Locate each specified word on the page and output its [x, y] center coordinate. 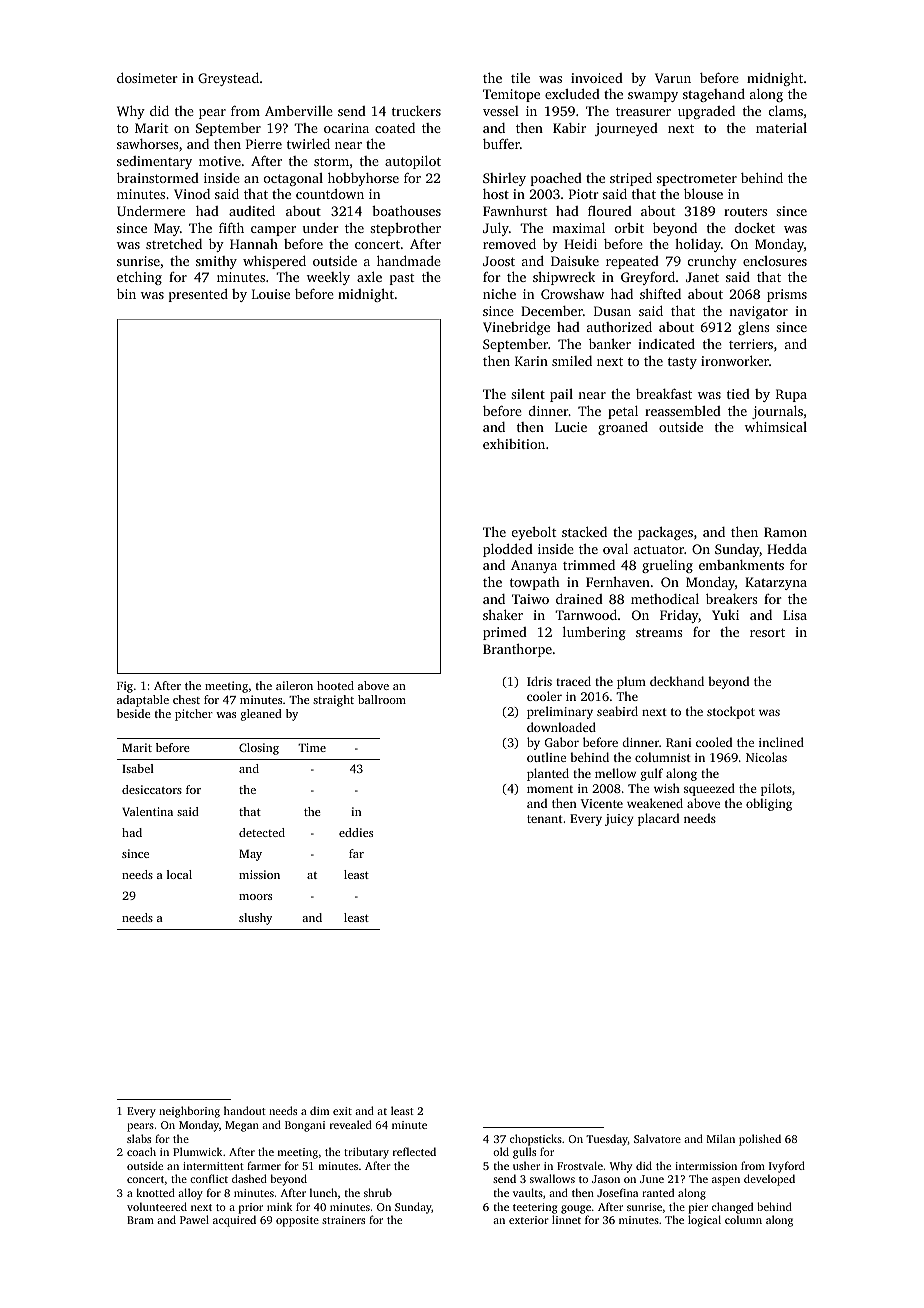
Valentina [147, 811]
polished [760, 1140]
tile [520, 78]
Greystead [228, 79]
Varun [673, 78]
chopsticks [536, 1140]
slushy [255, 919]
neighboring [189, 1112]
